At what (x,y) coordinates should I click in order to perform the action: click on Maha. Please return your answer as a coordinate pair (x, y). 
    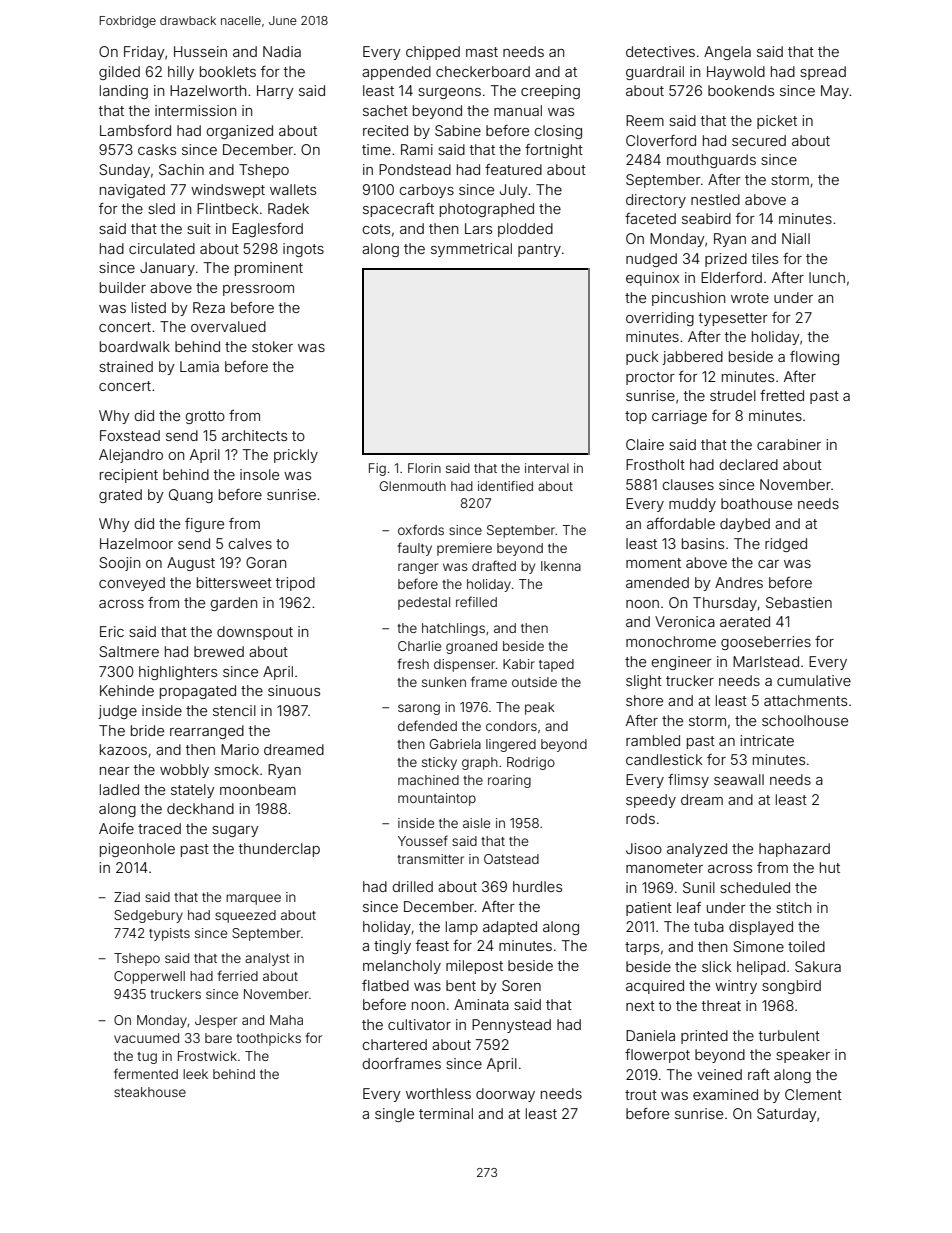
    Looking at the image, I should click on (286, 1020).
